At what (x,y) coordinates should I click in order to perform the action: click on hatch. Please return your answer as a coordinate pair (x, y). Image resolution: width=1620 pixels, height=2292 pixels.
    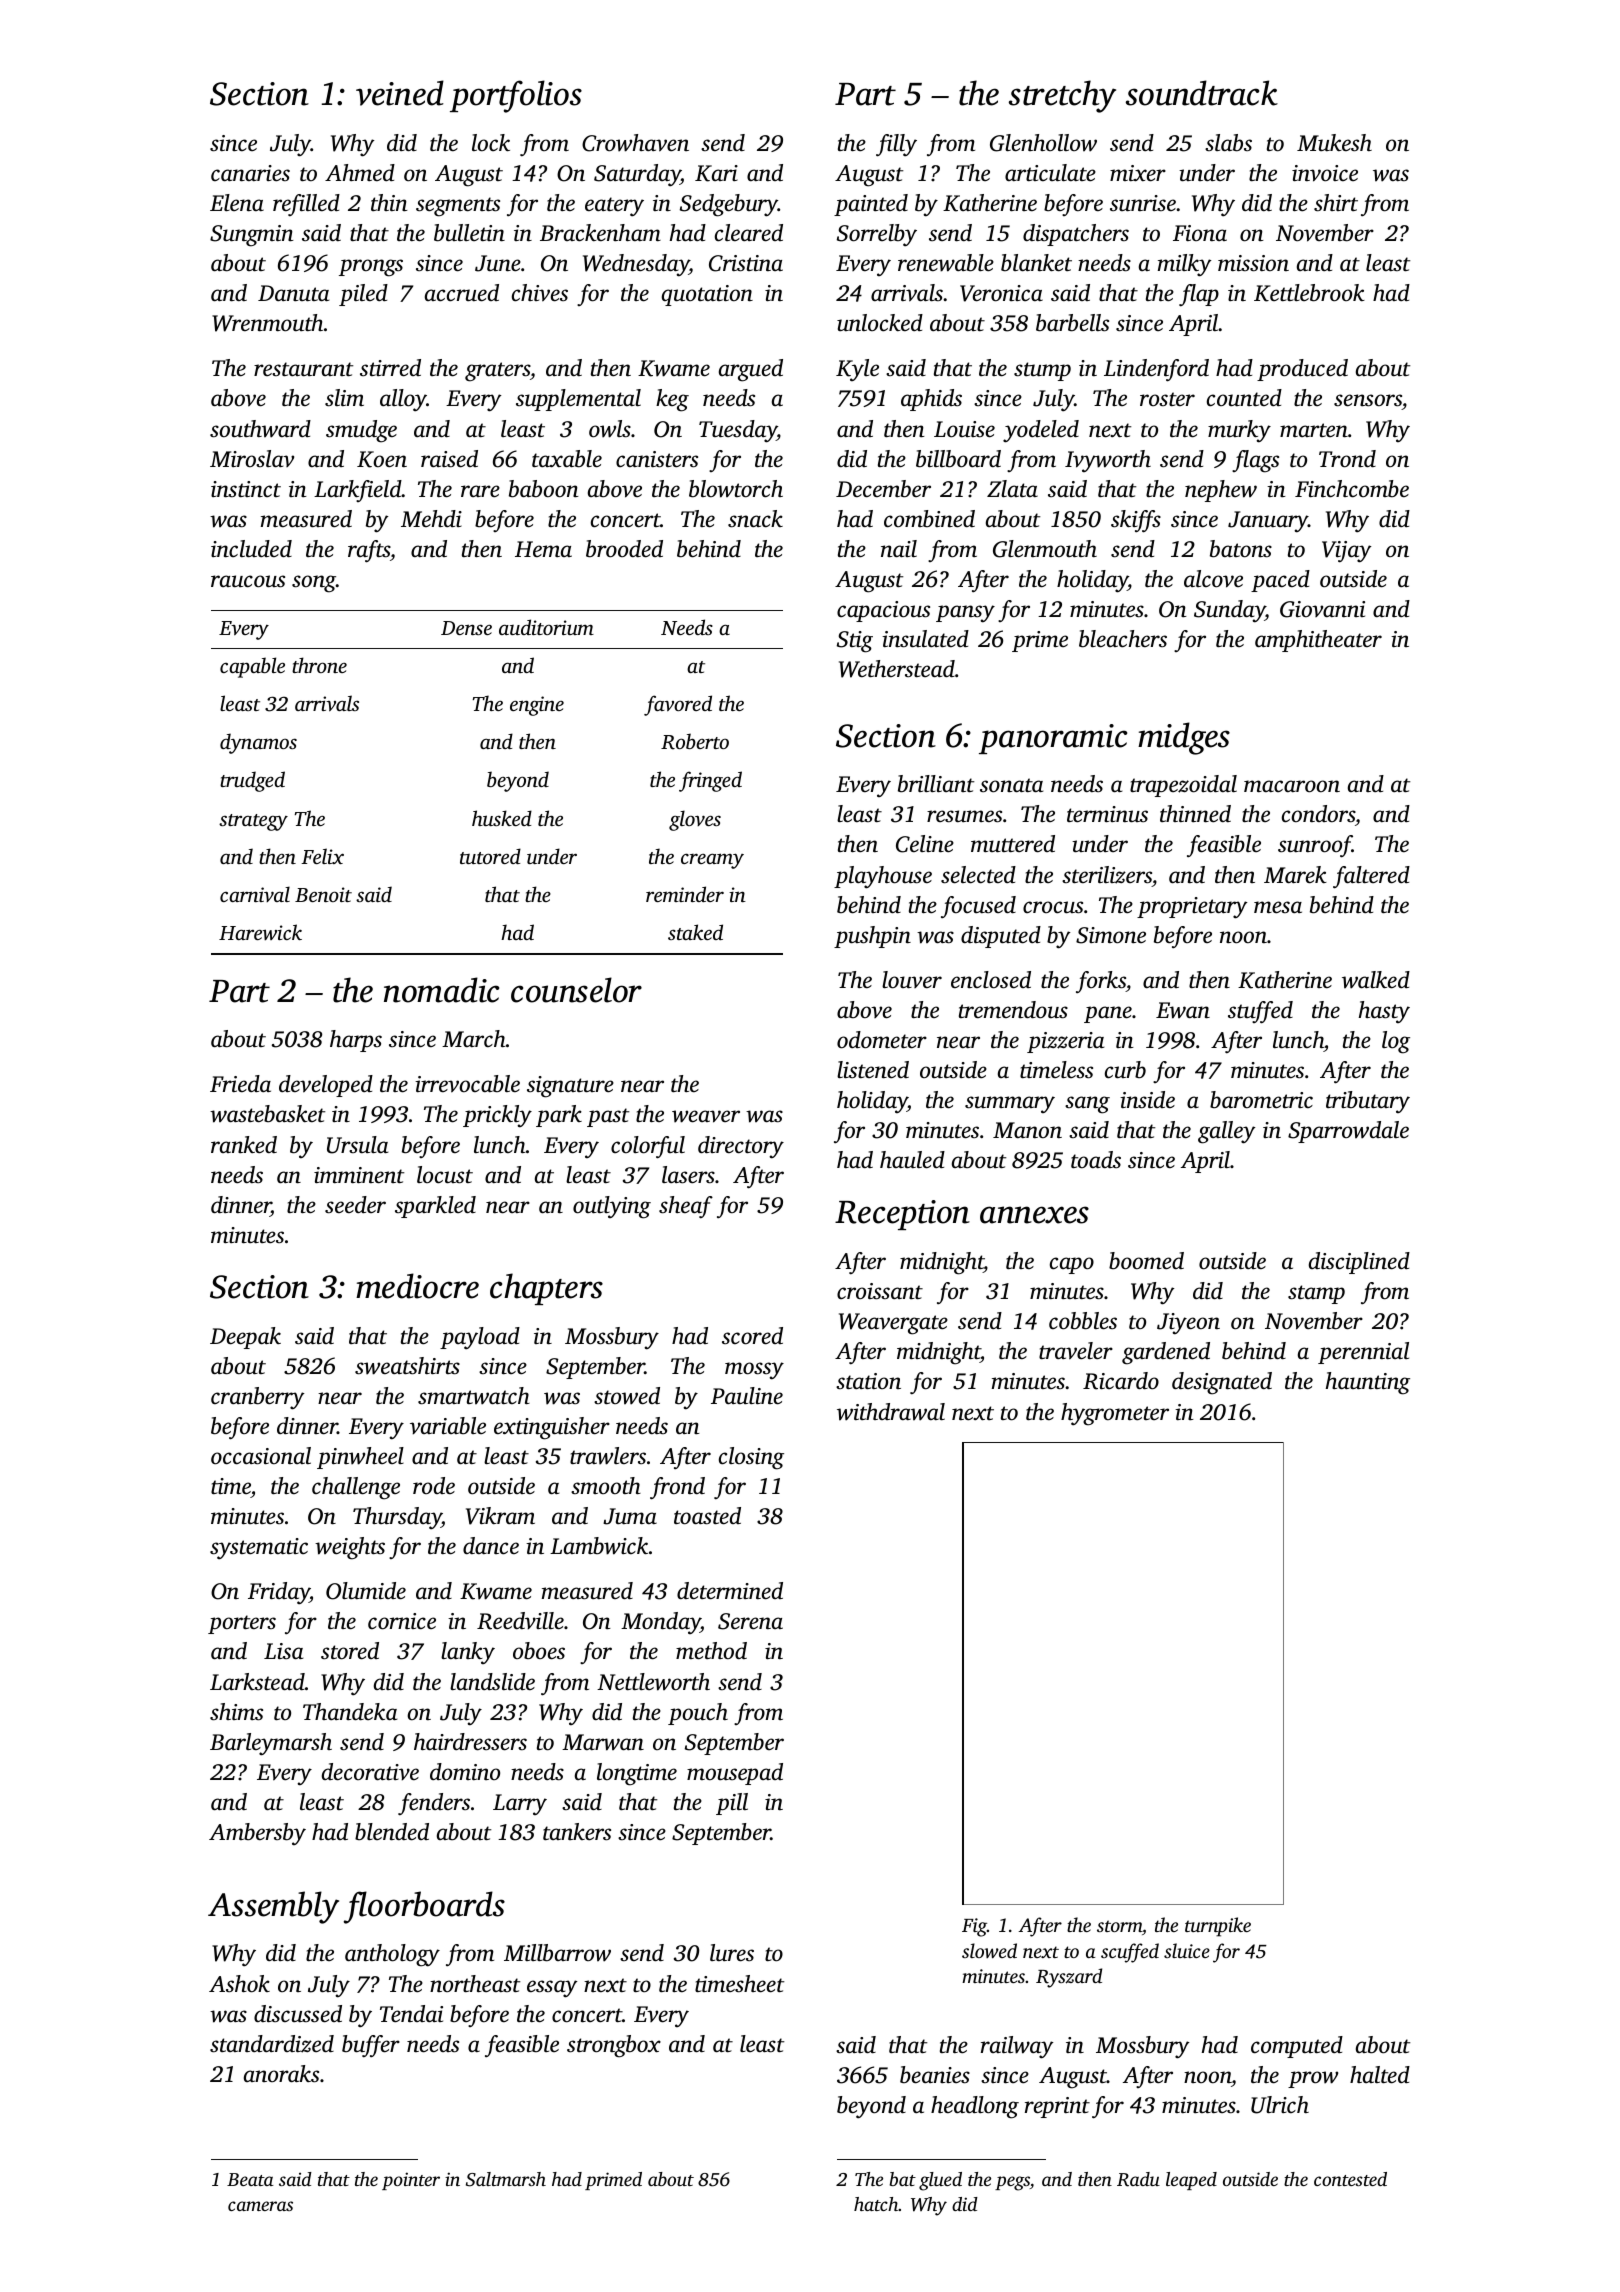
    Looking at the image, I should click on (876, 2204).
